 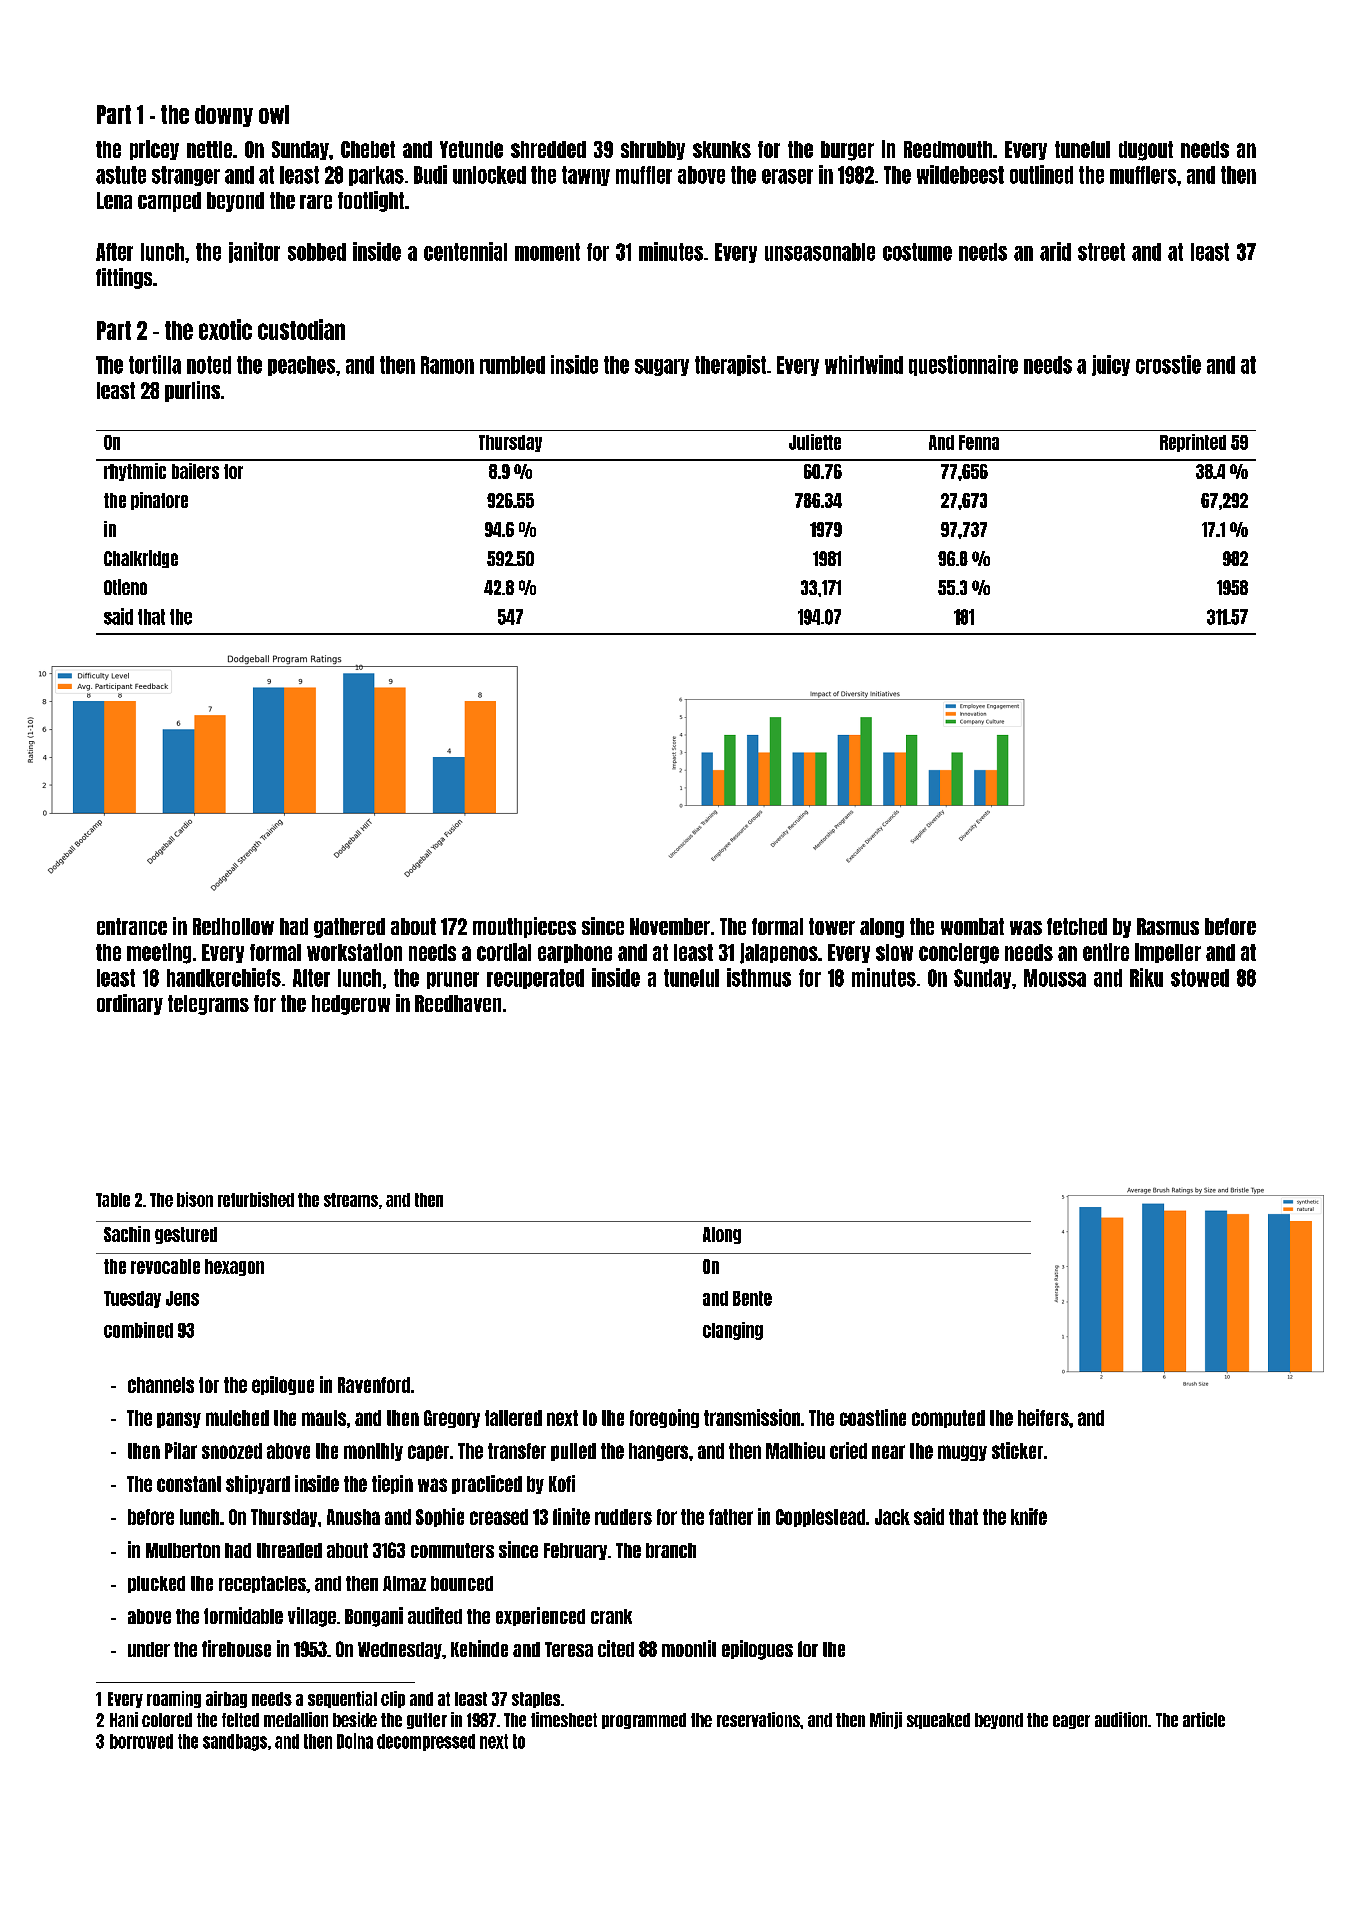 I want to click on dugout, so click(x=1146, y=151).
